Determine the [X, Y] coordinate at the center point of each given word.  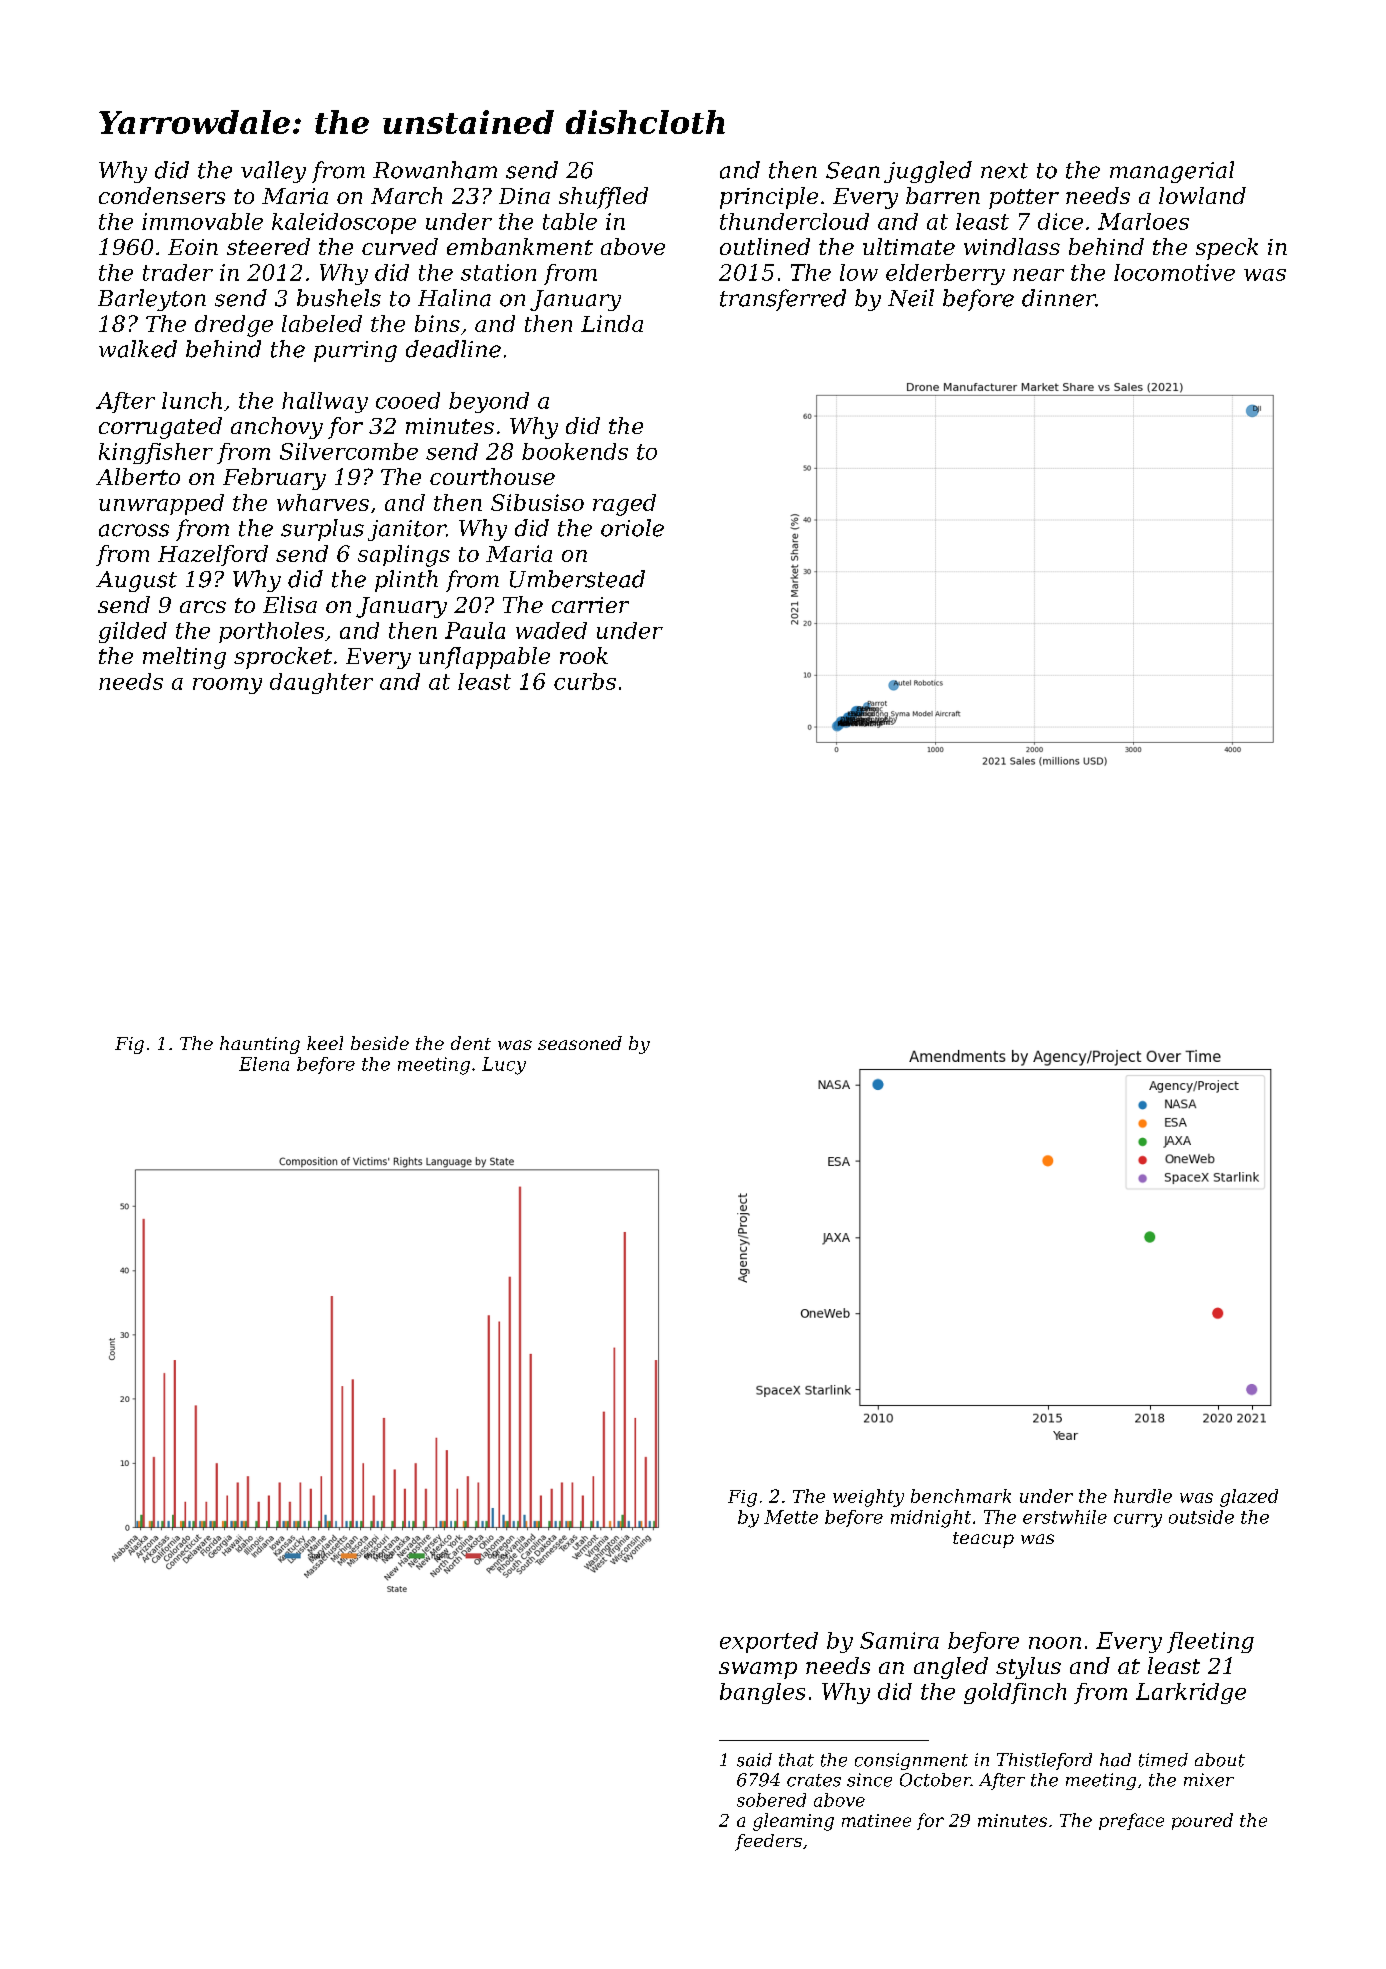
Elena [264, 1064]
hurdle [1143, 1496]
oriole [632, 528]
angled [951, 1668]
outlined [765, 246]
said [754, 1760]
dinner [1059, 298]
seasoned [580, 1043]
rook [584, 655]
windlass [1012, 246]
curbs [585, 681]
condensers [162, 195]
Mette [791, 1517]
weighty [868, 1498]
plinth [406, 581]
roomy [227, 686]
